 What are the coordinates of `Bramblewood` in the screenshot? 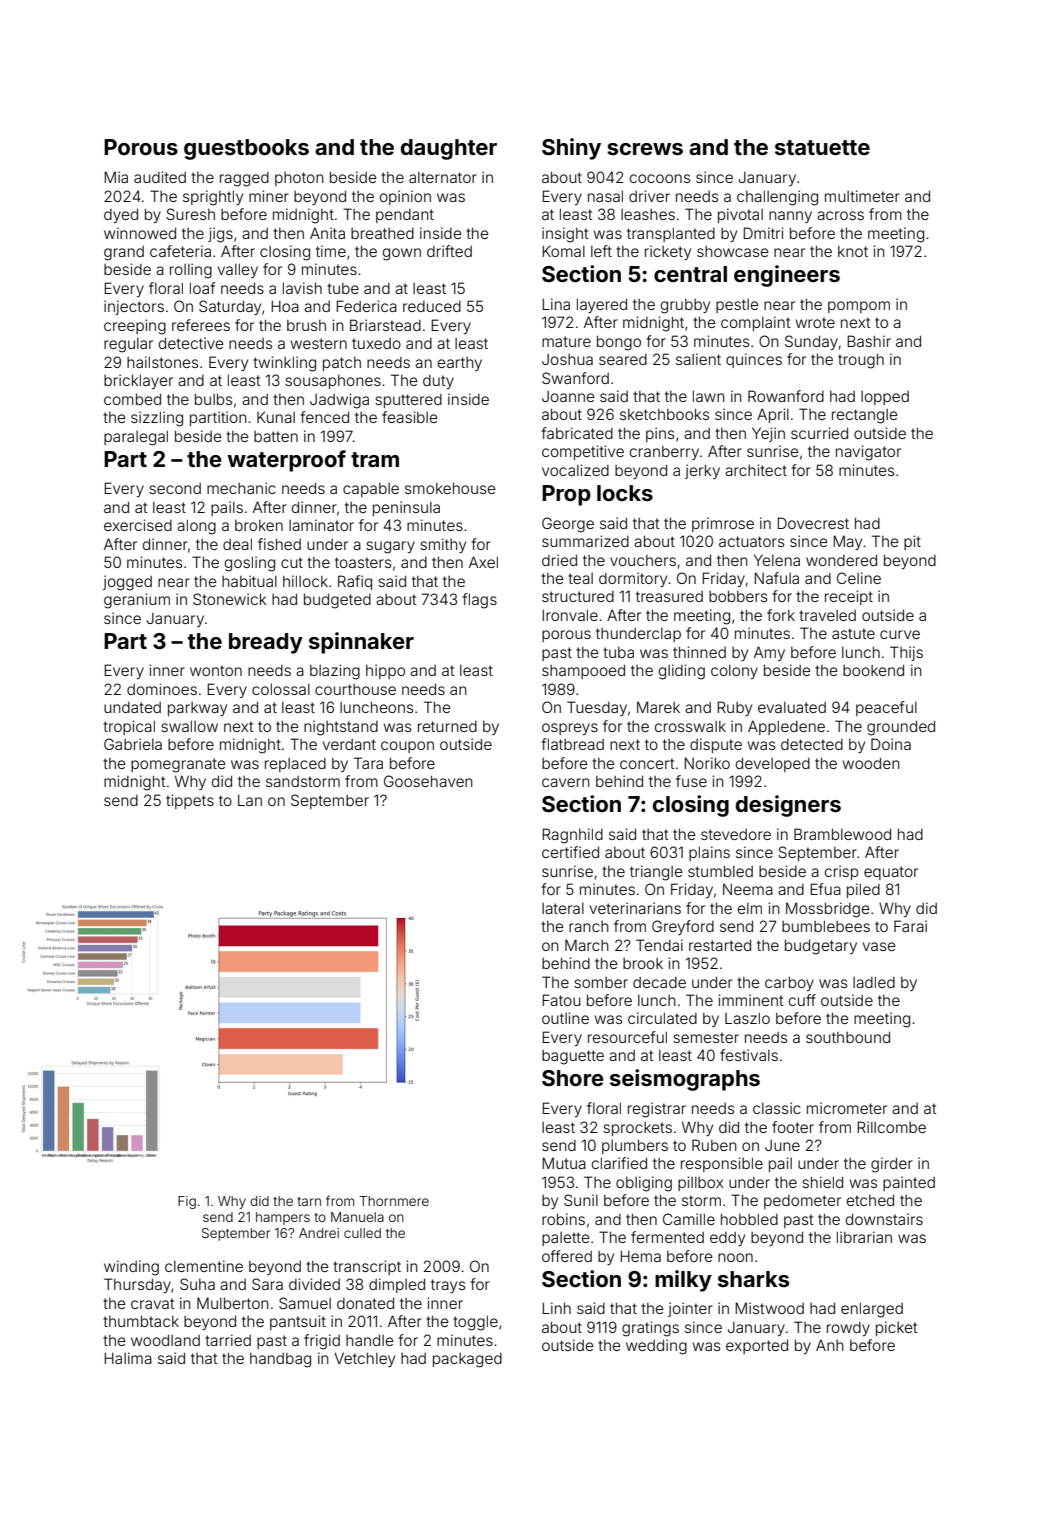 It's located at (842, 834).
